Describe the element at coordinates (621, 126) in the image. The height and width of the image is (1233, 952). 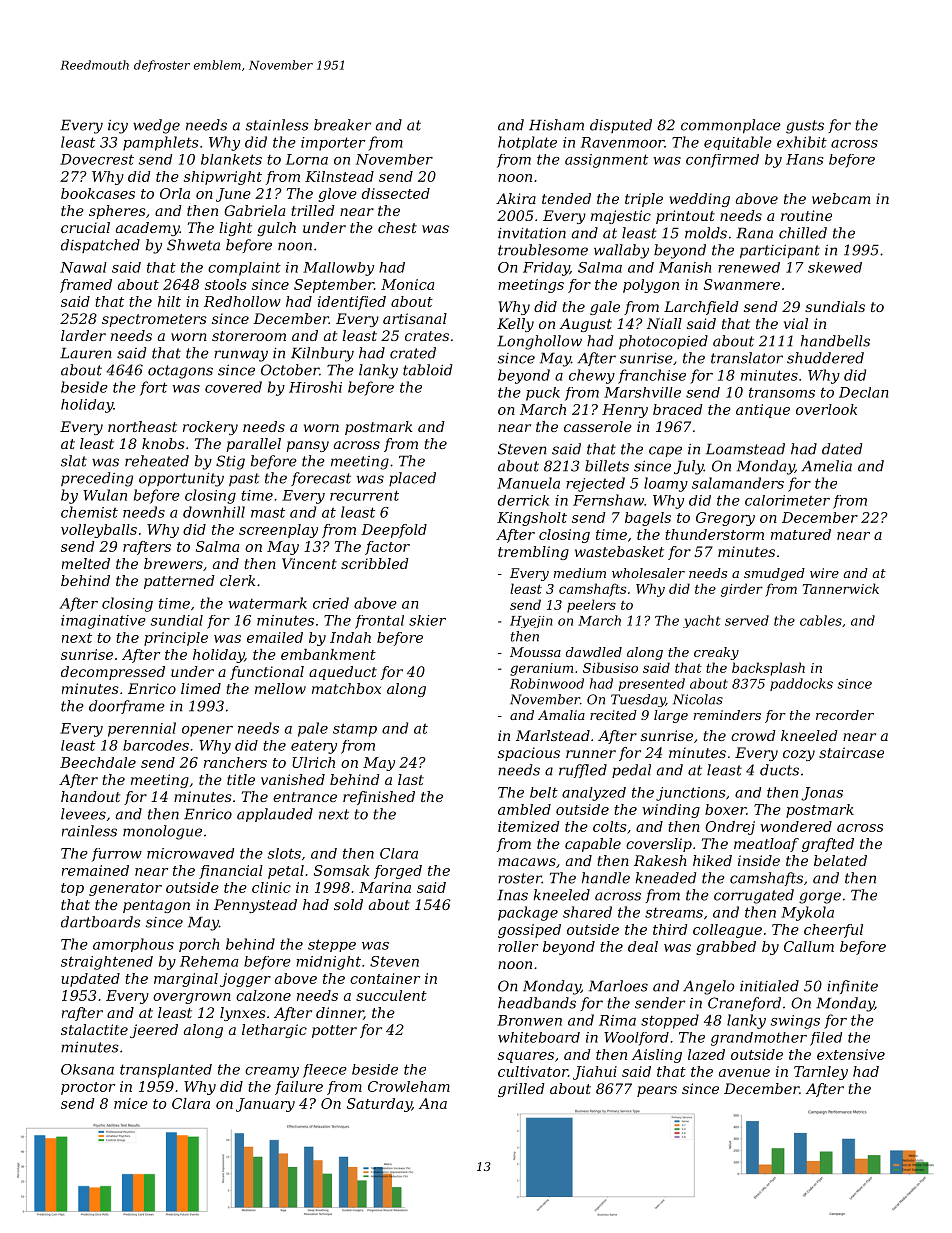
I see `disputed` at that location.
